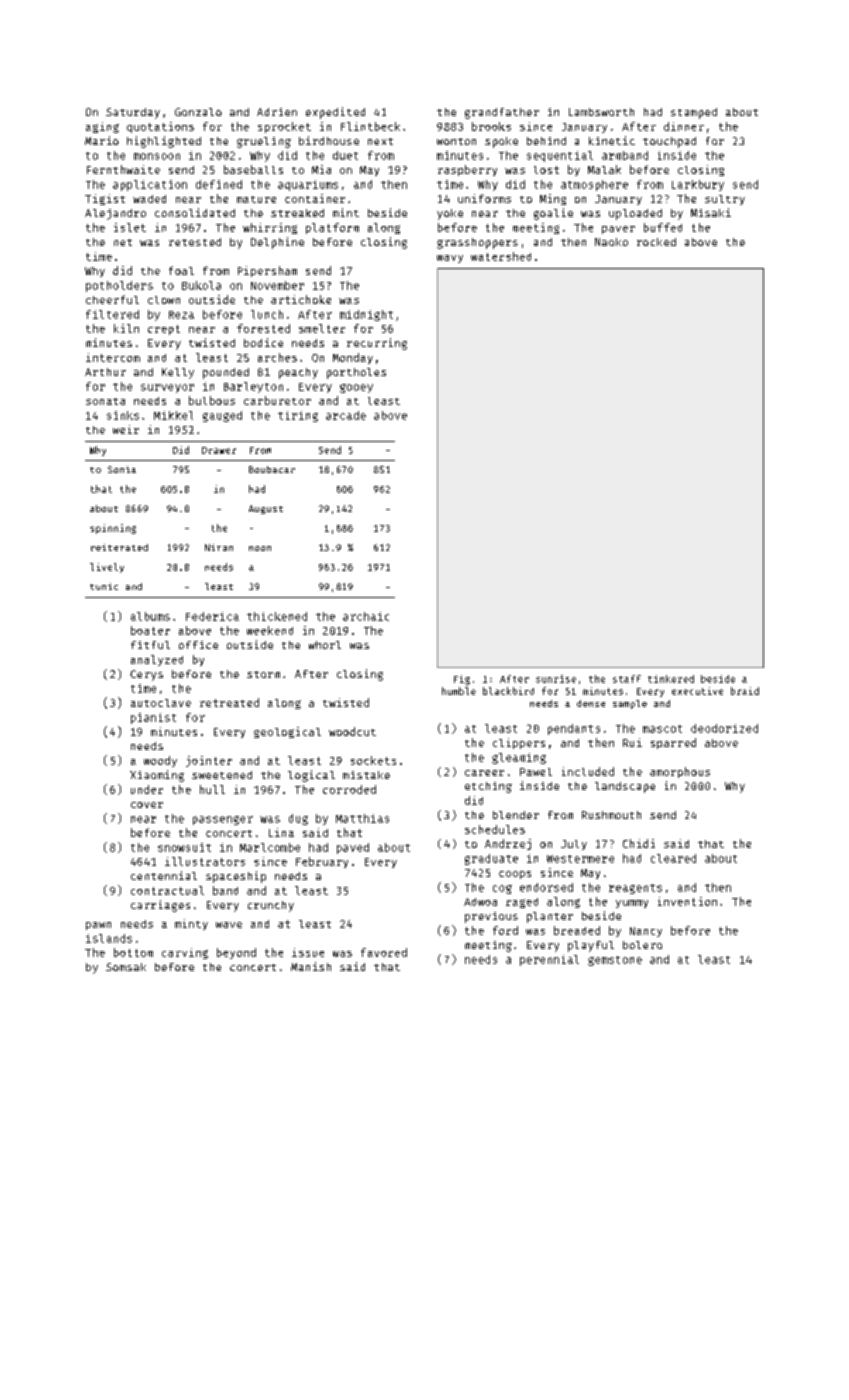  I want to click on graduate, so click(491, 859).
